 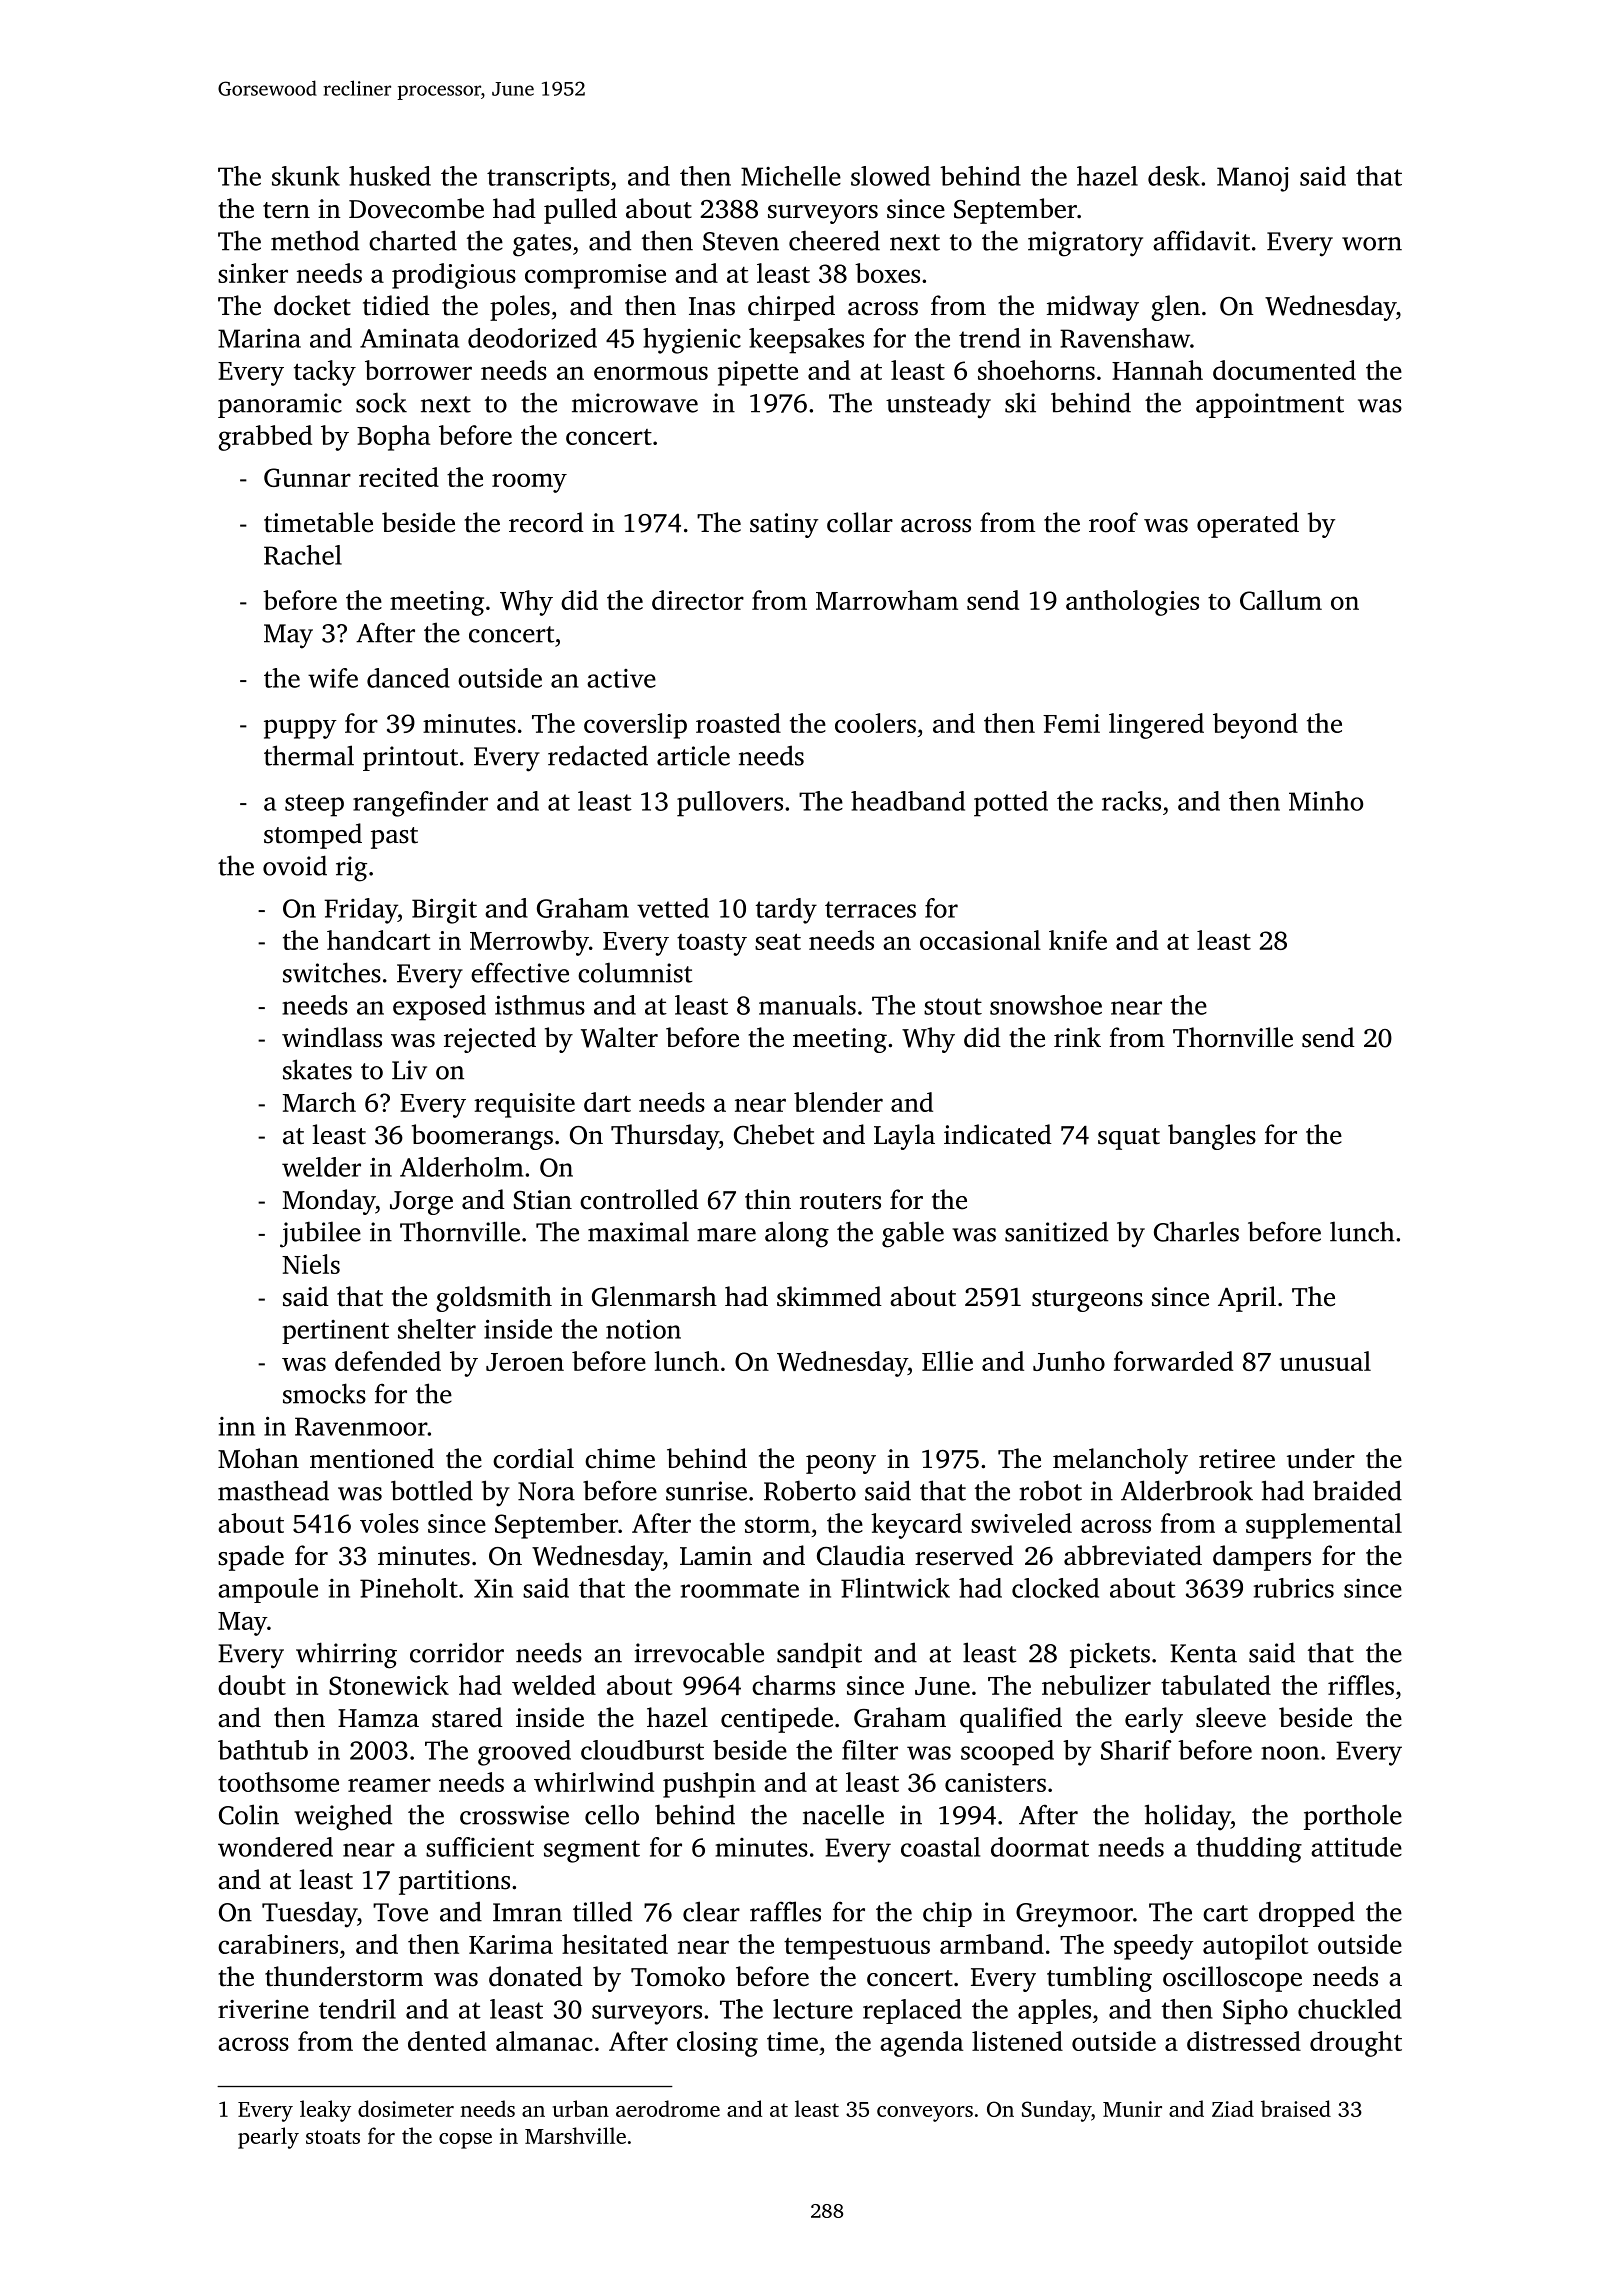 What do you see at coordinates (1174, 176) in the page?
I see `desk` at bounding box center [1174, 176].
